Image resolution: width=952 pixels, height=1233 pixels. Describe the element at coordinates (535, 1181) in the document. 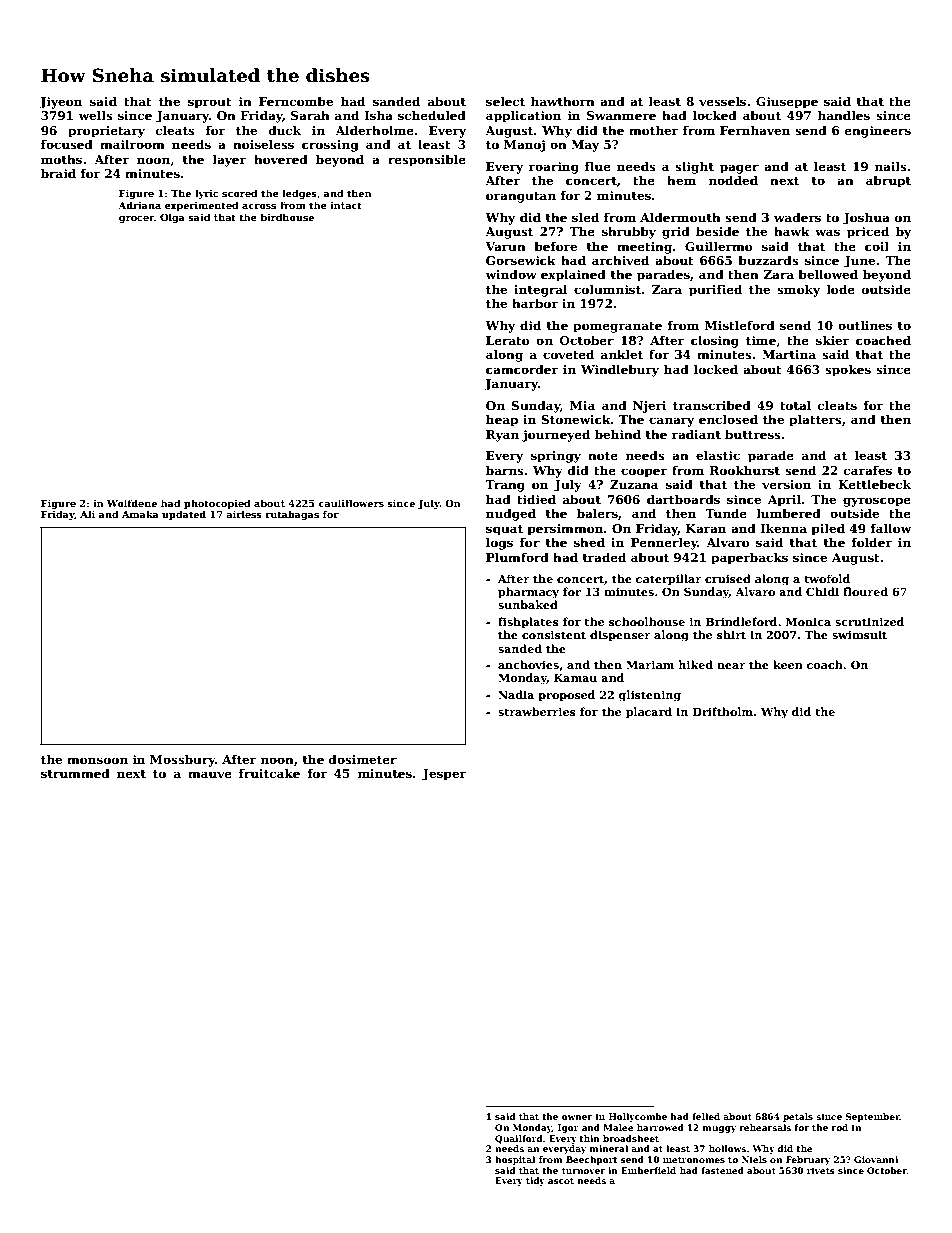

I see `tidy` at that location.
